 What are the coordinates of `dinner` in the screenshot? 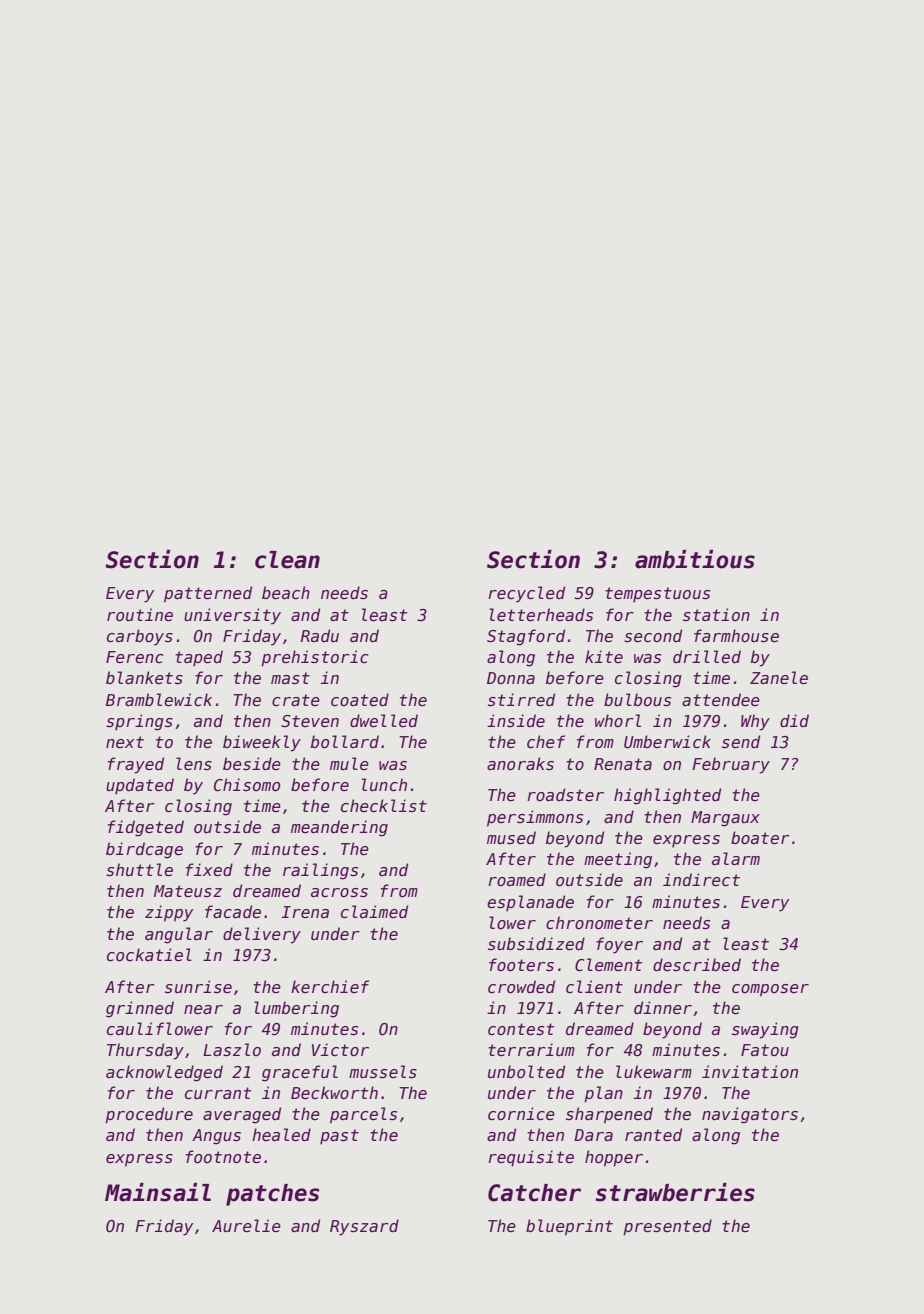 It's located at (663, 1008).
